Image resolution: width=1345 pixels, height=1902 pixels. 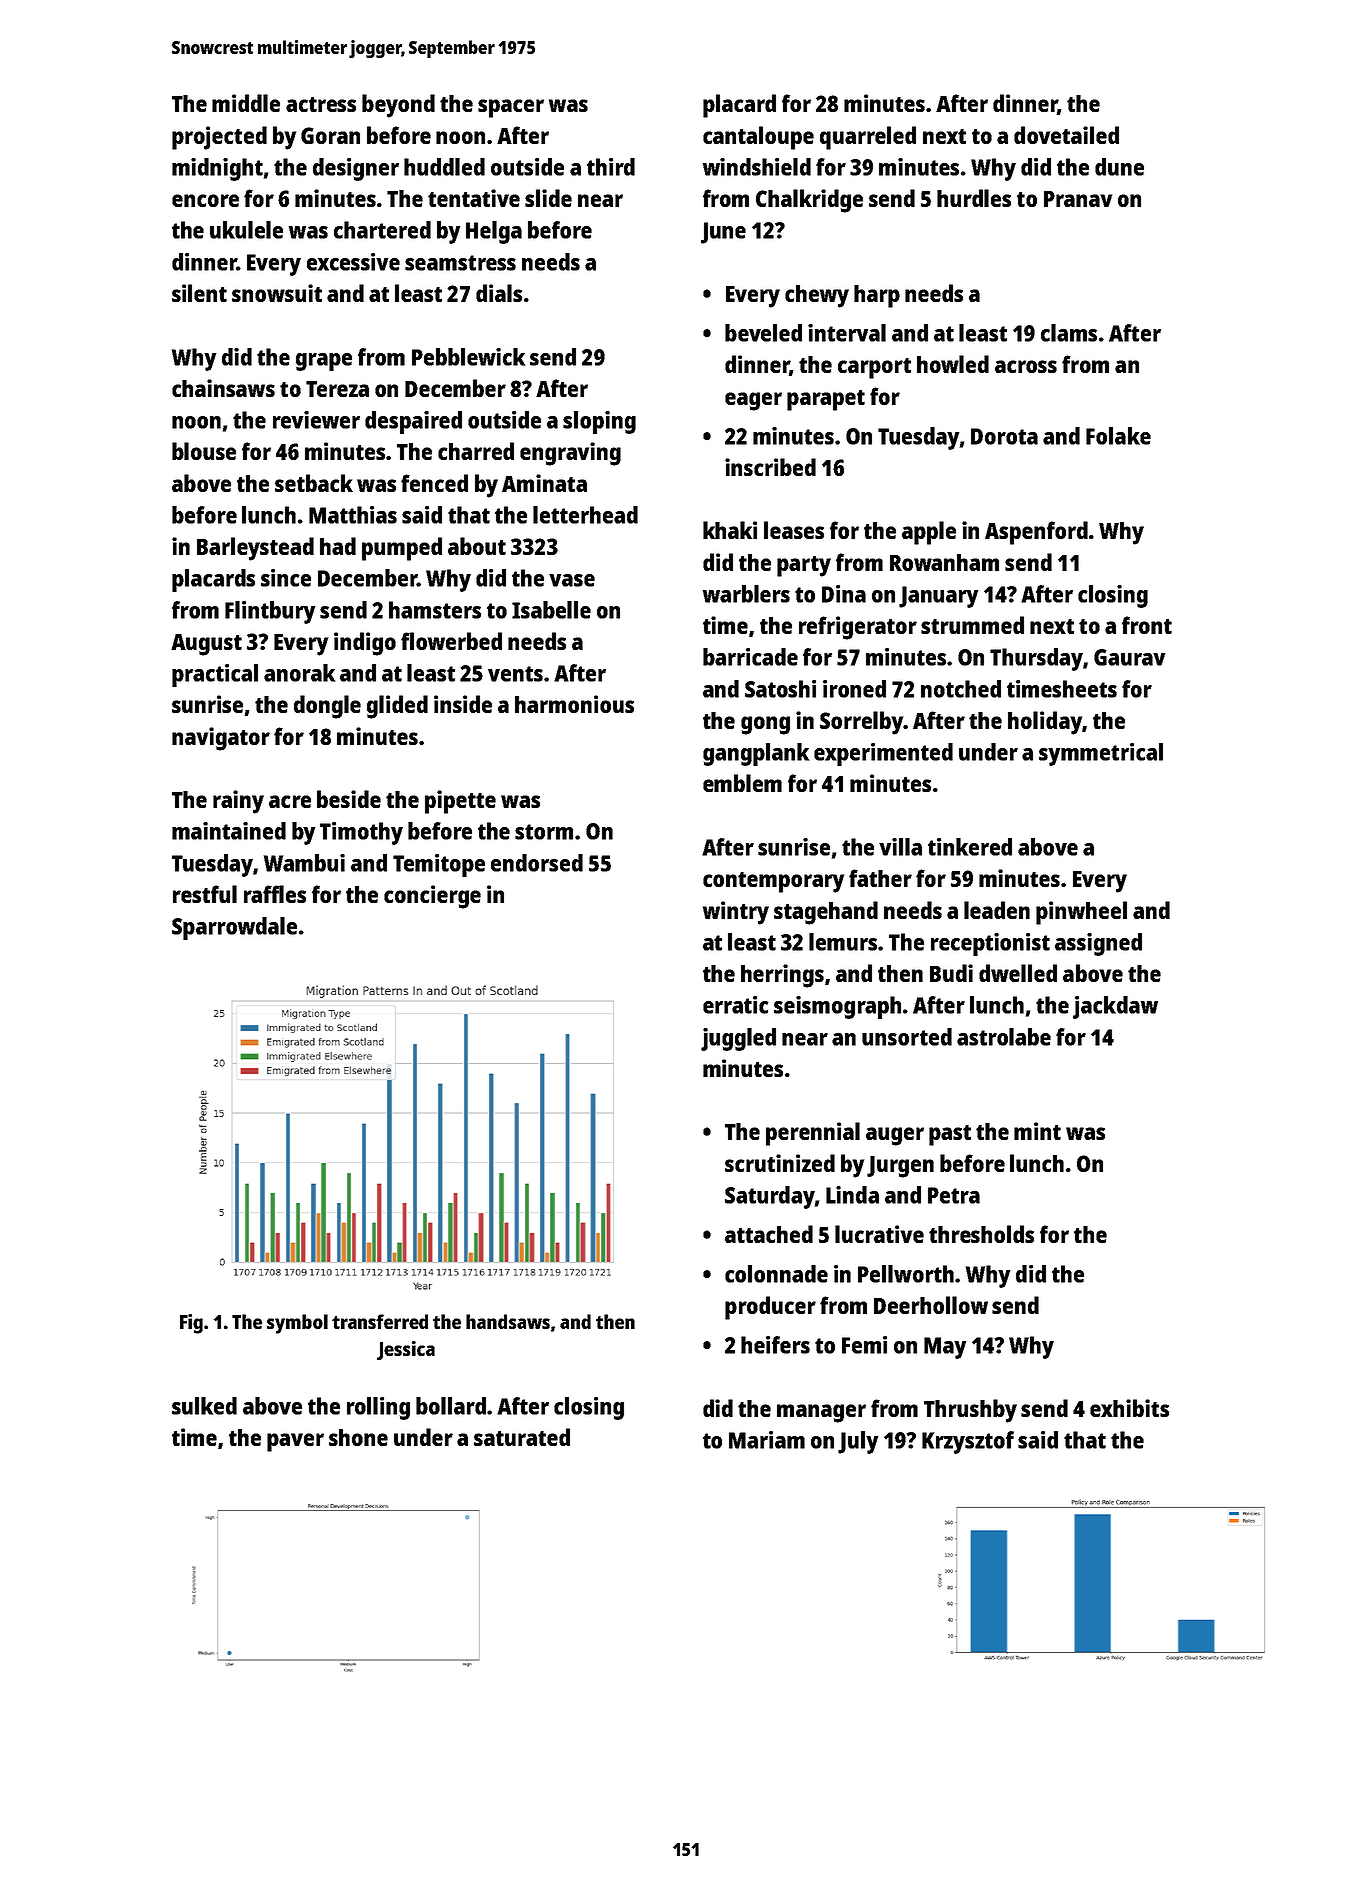 What do you see at coordinates (970, 847) in the document?
I see `tinkered` at bounding box center [970, 847].
